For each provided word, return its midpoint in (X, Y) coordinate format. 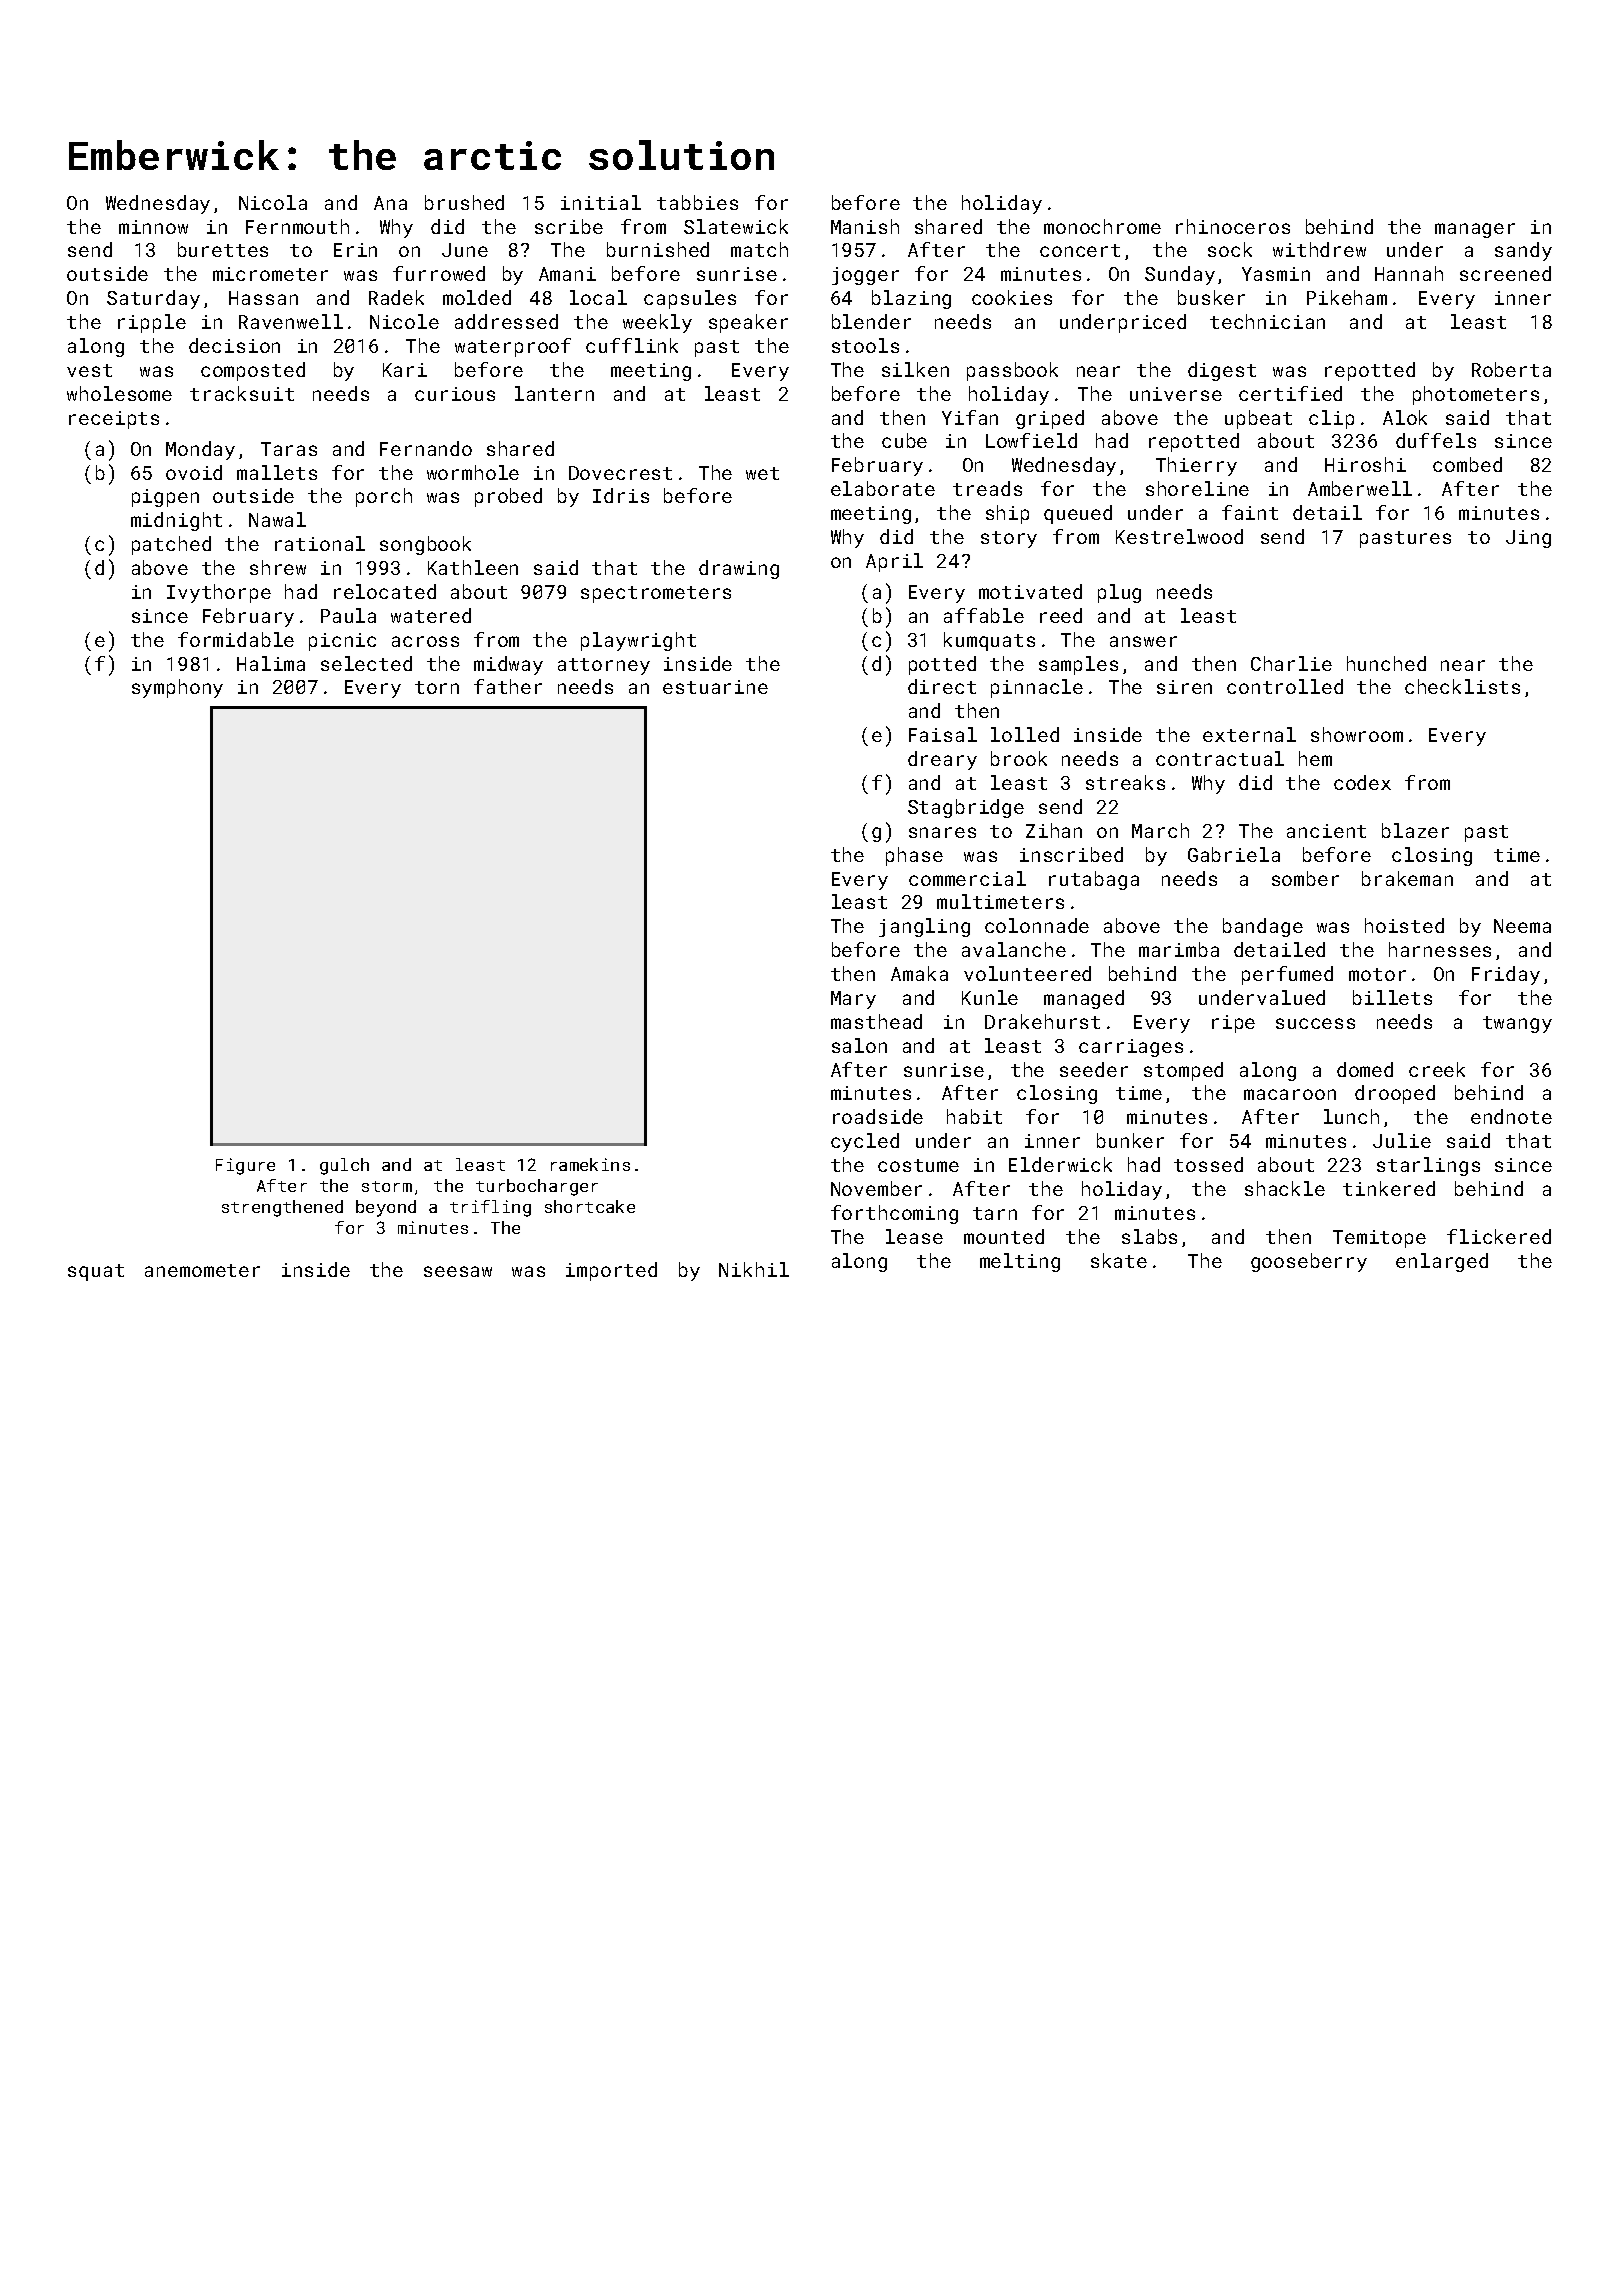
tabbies (697, 202)
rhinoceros (1233, 226)
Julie (1402, 1140)
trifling (490, 1208)
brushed (464, 202)
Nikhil (754, 1269)
